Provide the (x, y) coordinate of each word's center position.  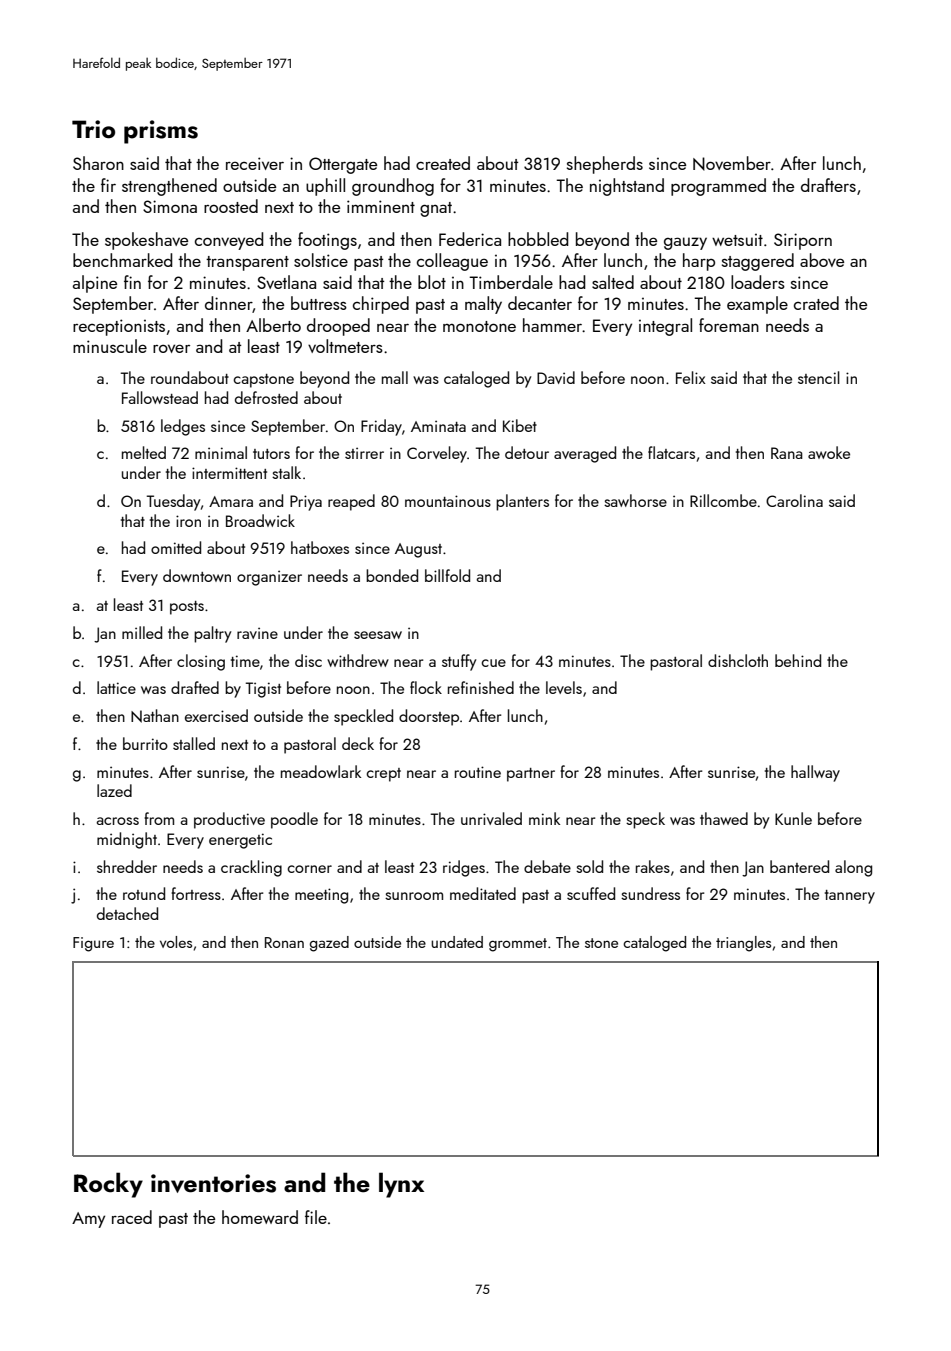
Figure (93, 944)
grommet (518, 945)
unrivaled (491, 818)
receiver (255, 163)
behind (798, 660)
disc (308, 660)
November (732, 163)
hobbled (538, 239)
